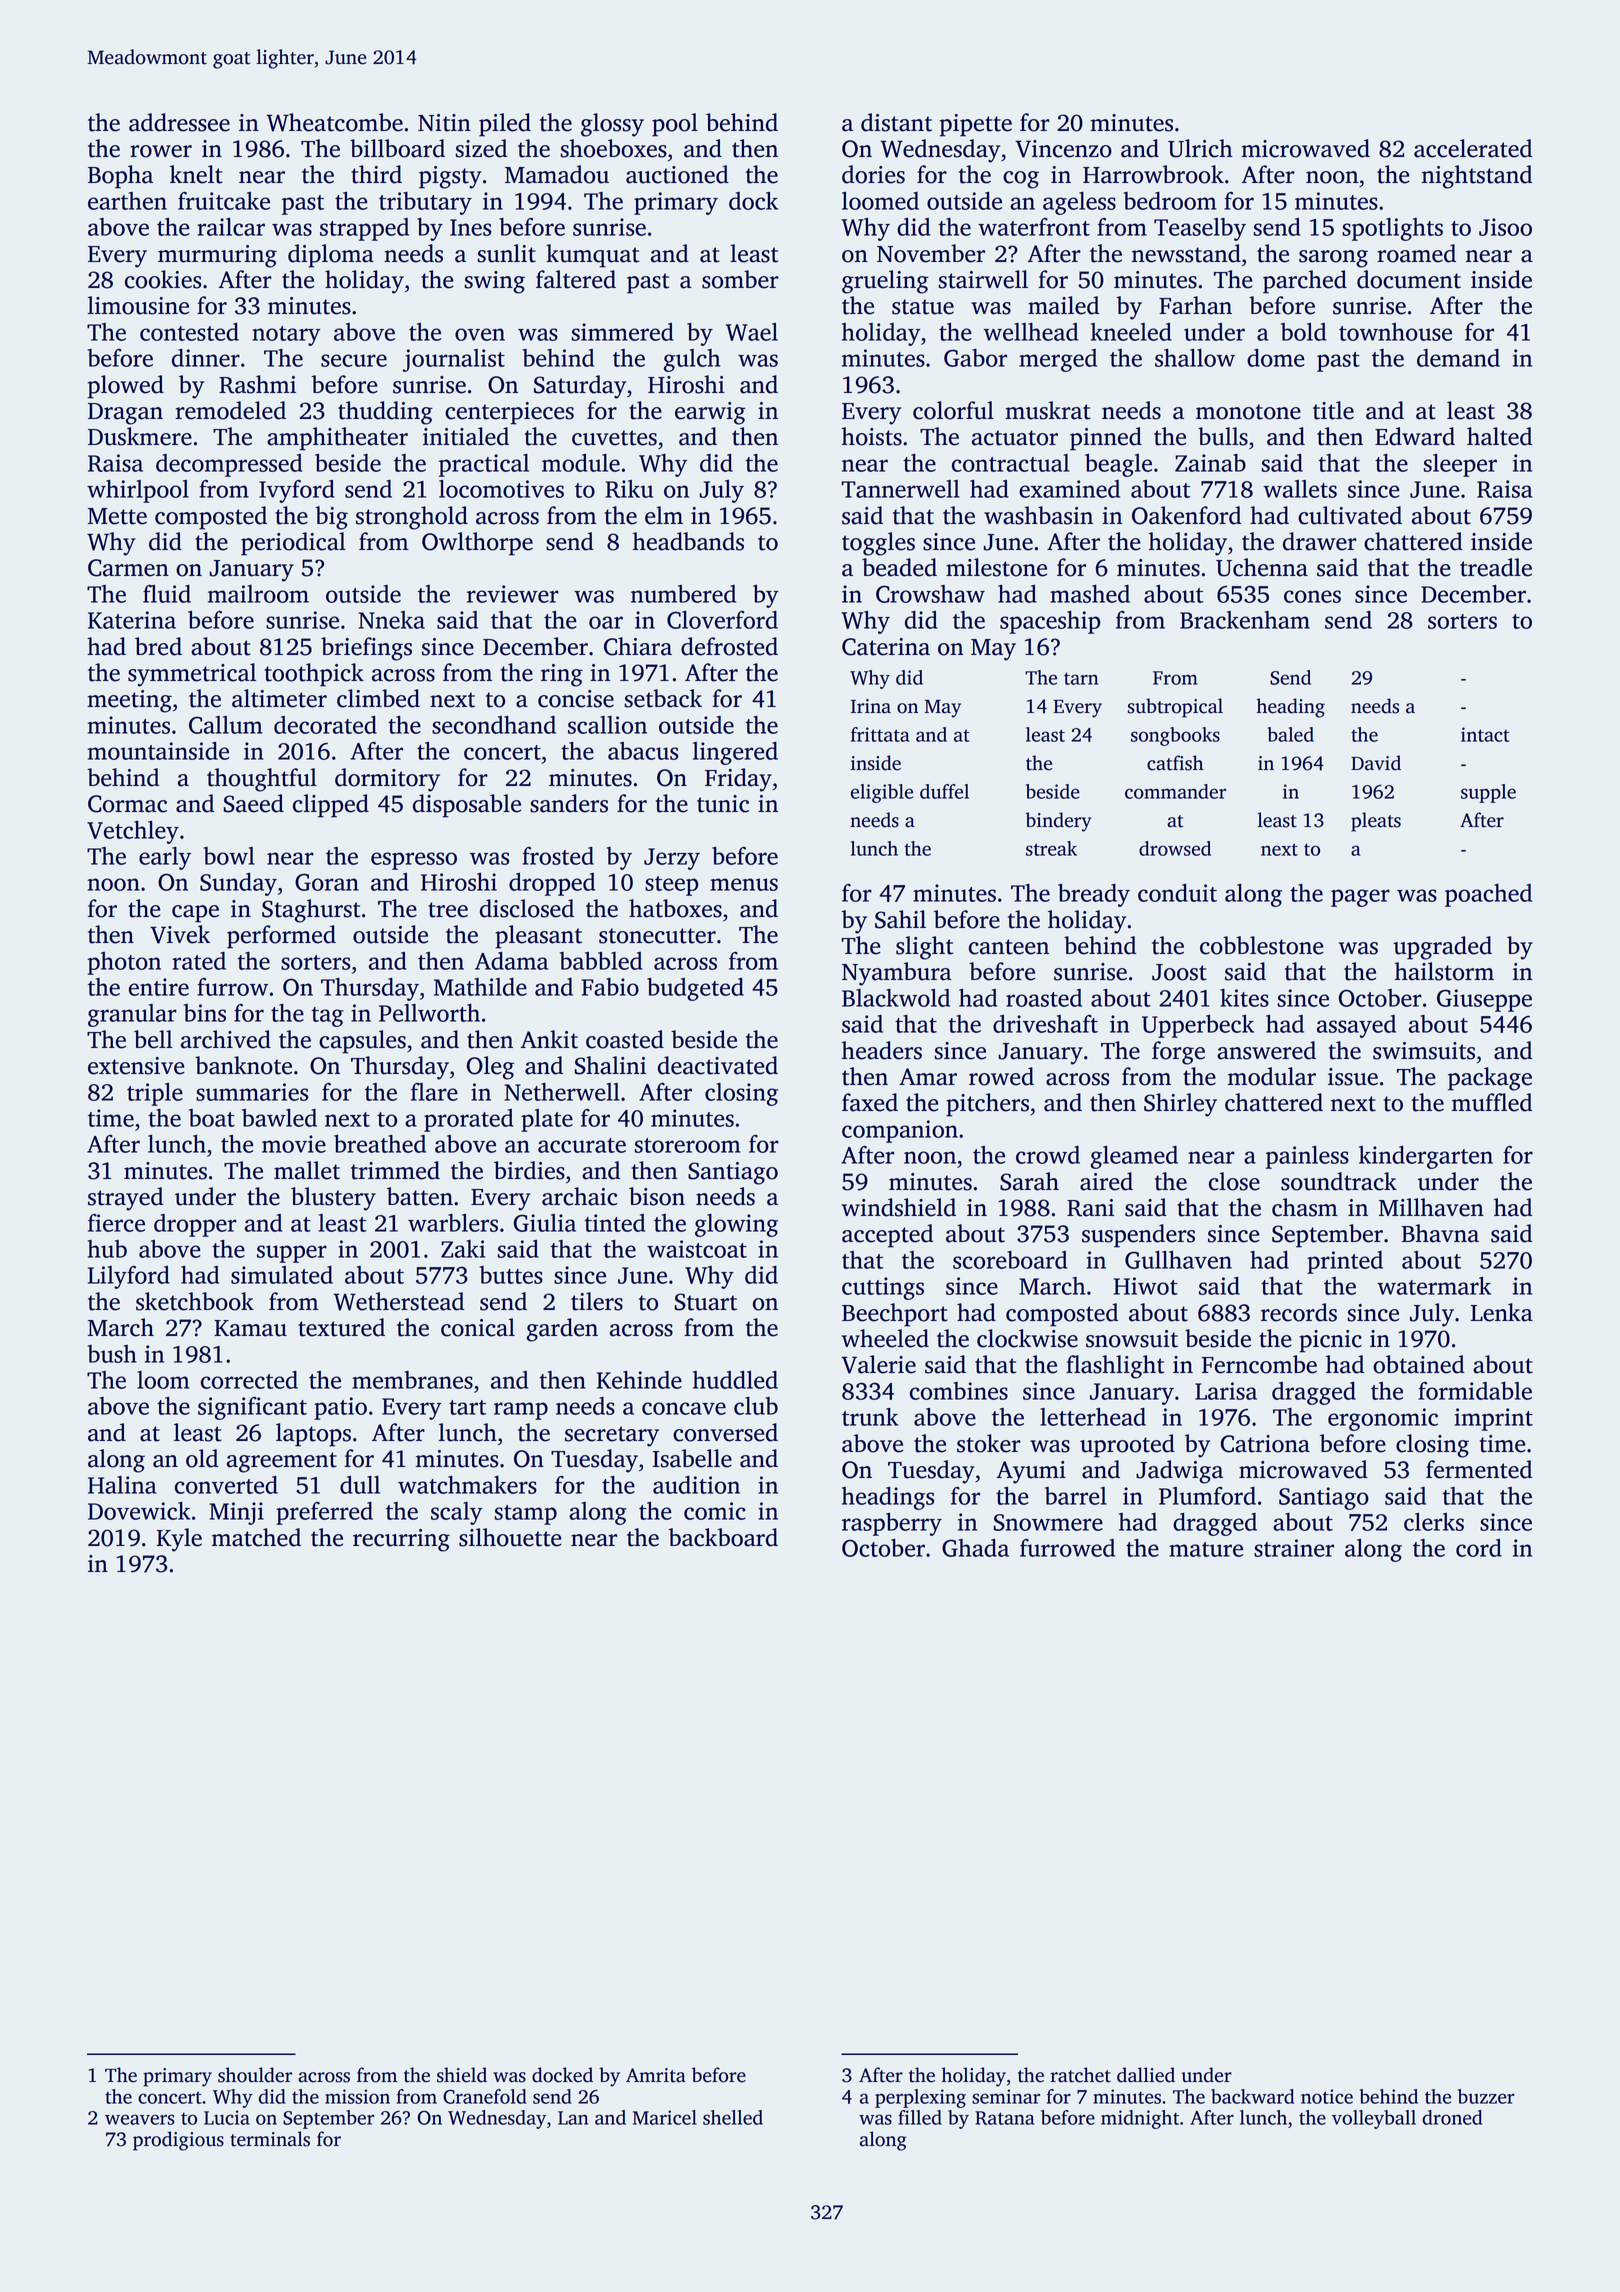  Describe the element at coordinates (896, 122) in the image. I see `distant` at that location.
